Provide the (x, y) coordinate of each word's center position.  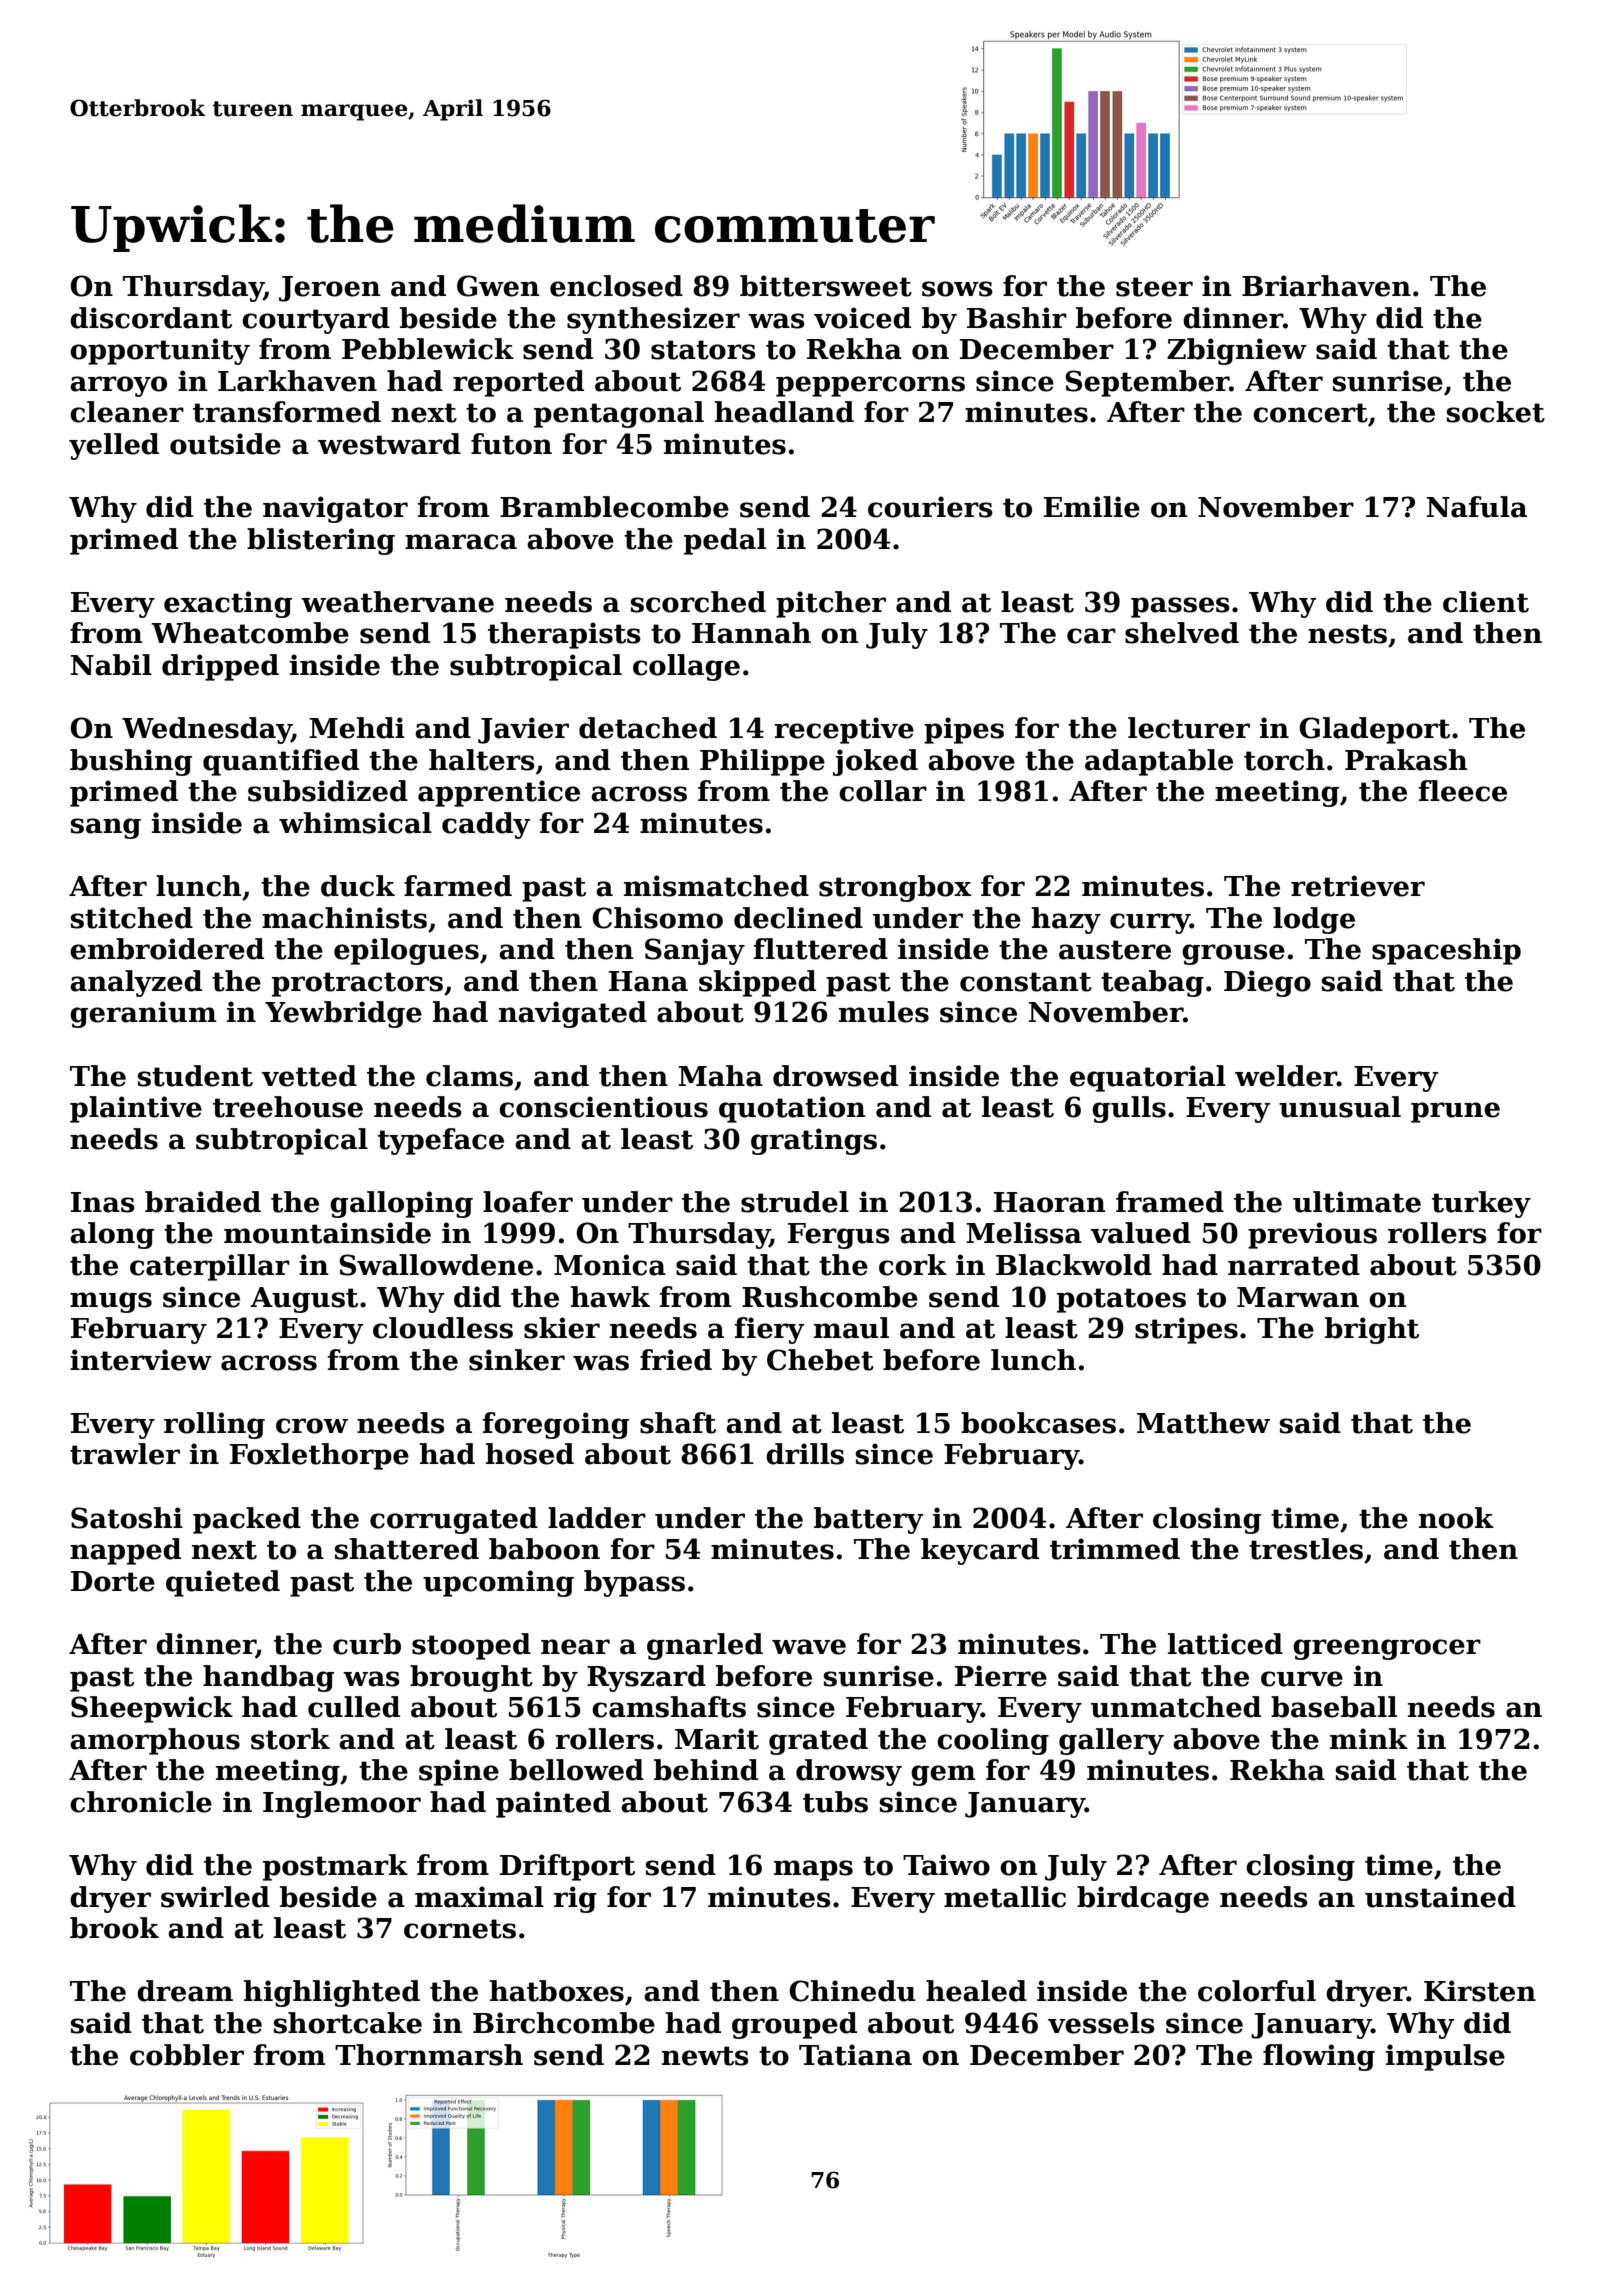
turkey (1481, 1204)
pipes (964, 730)
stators (703, 350)
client (1486, 602)
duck (358, 886)
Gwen (498, 286)
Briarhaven (1326, 286)
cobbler (187, 2055)
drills (805, 1454)
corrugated (454, 1520)
